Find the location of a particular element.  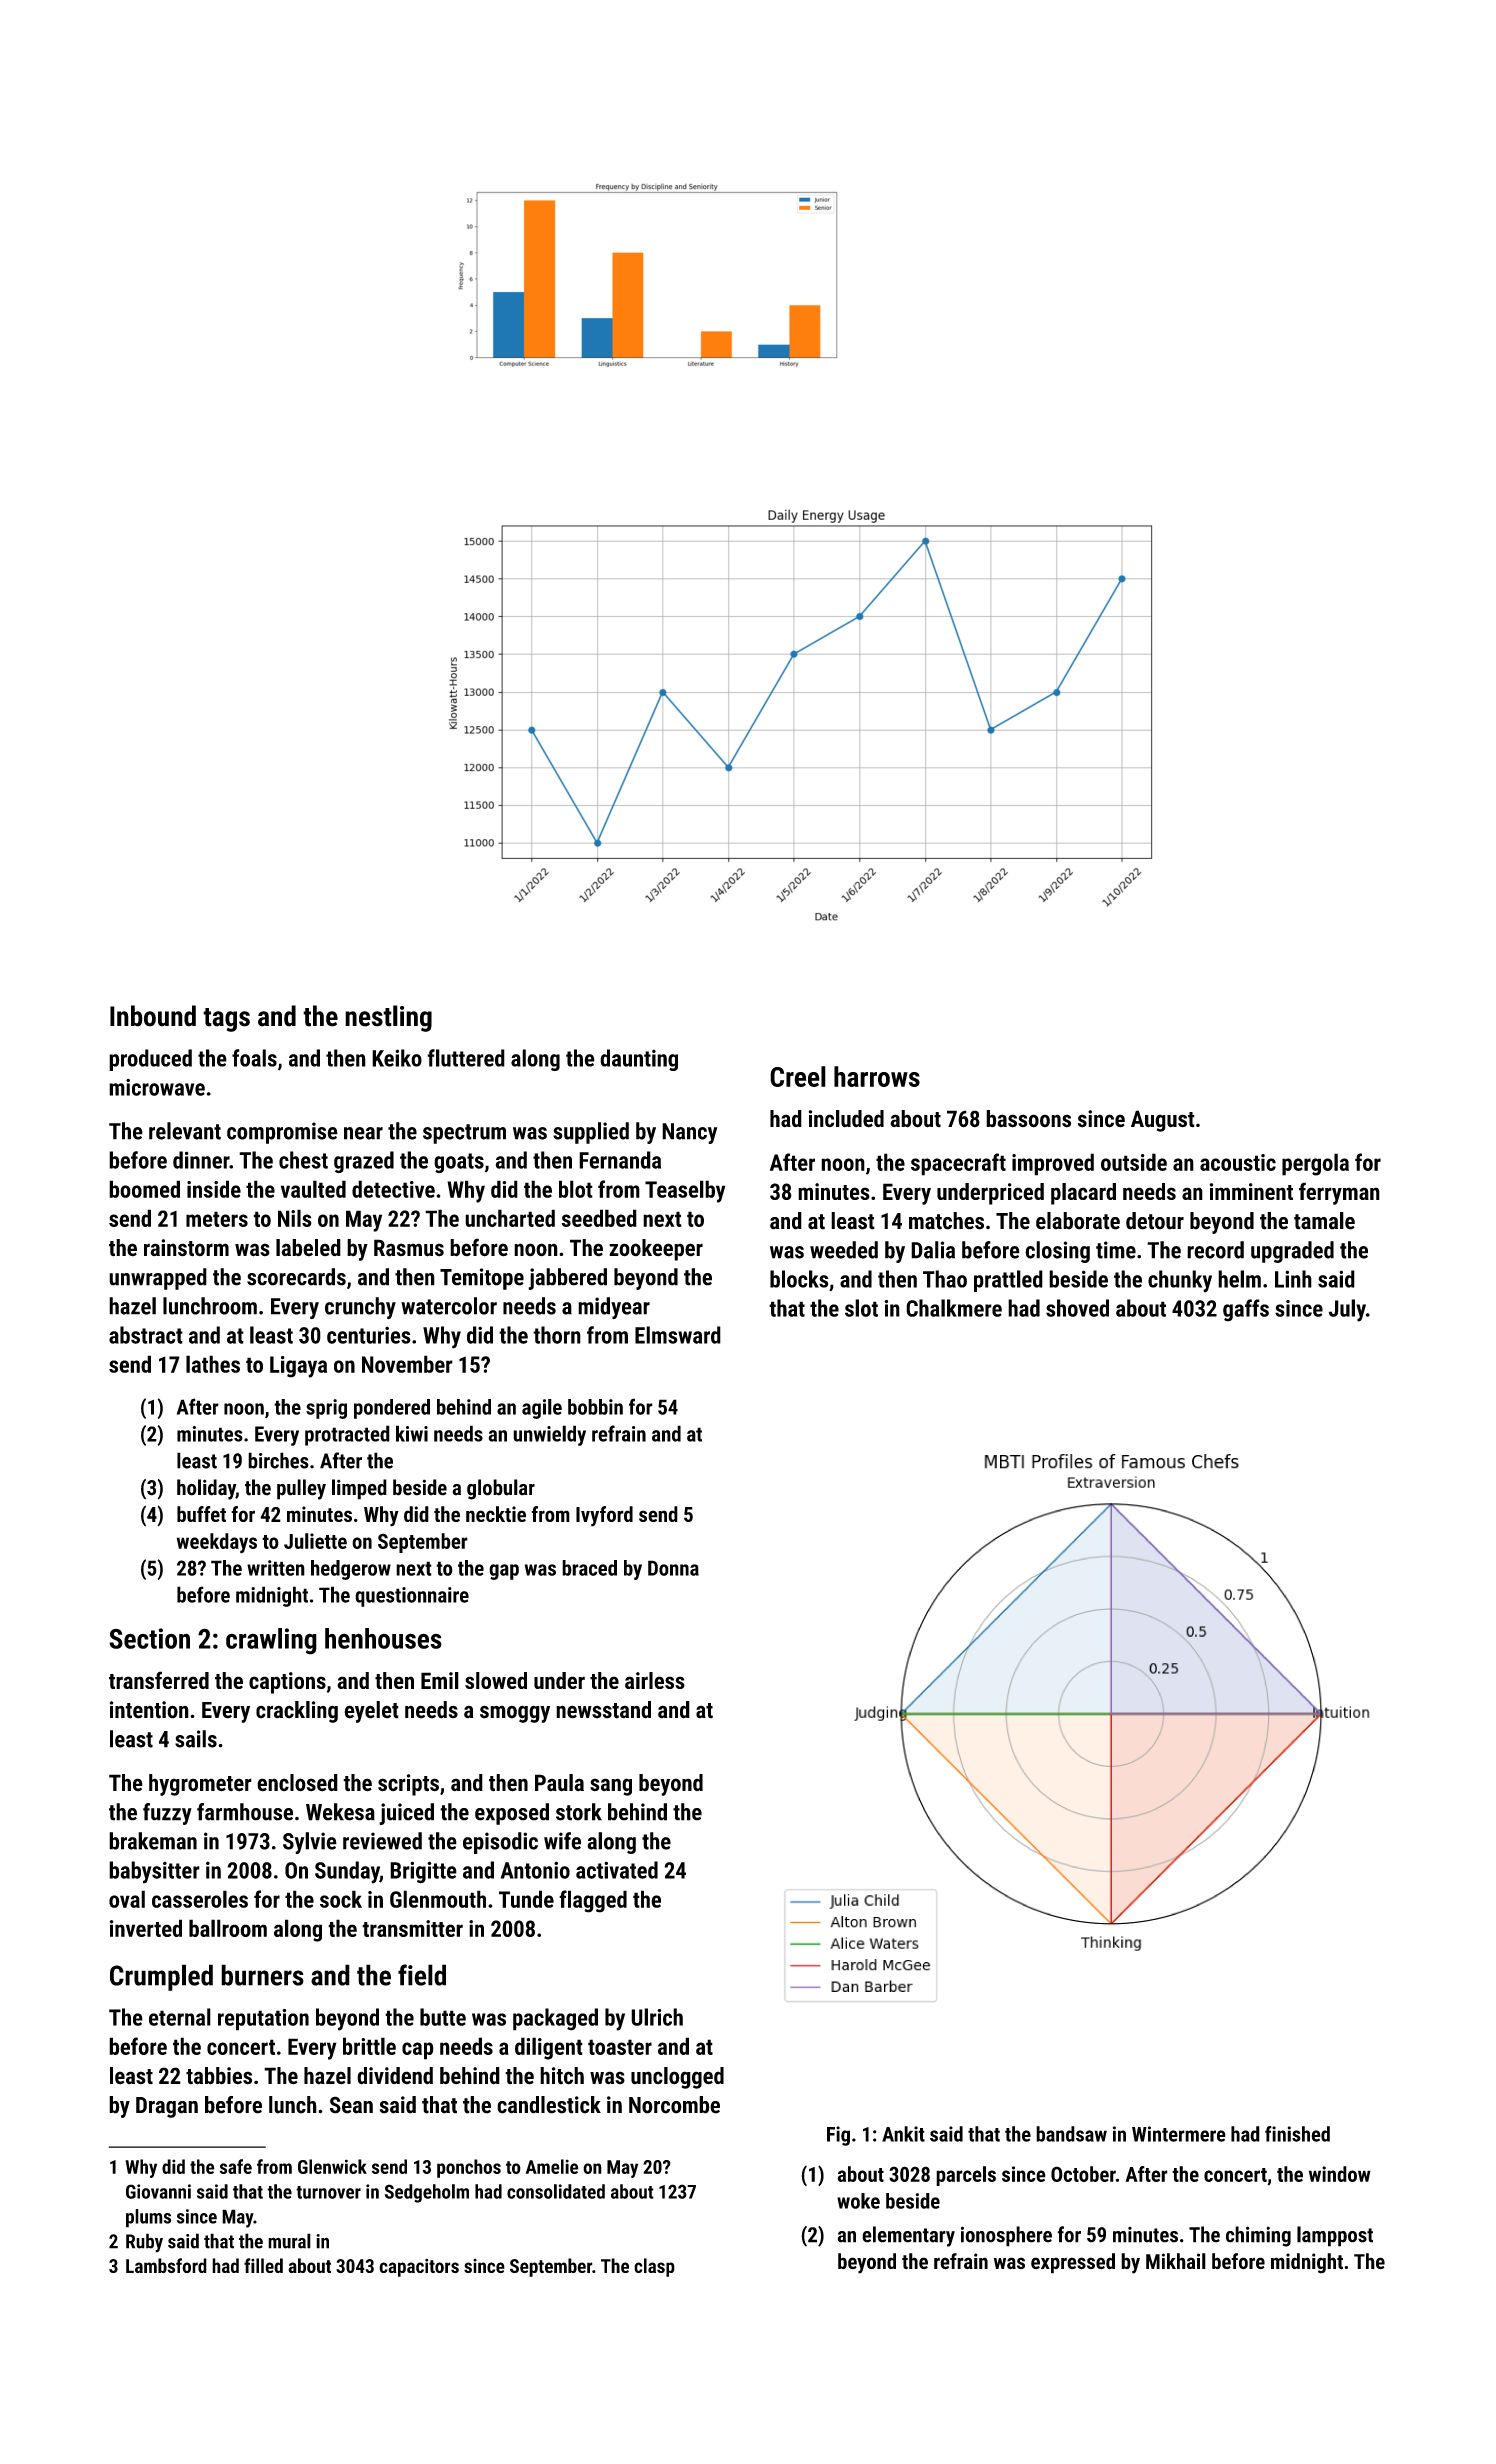

stork is located at coordinates (579, 1812).
